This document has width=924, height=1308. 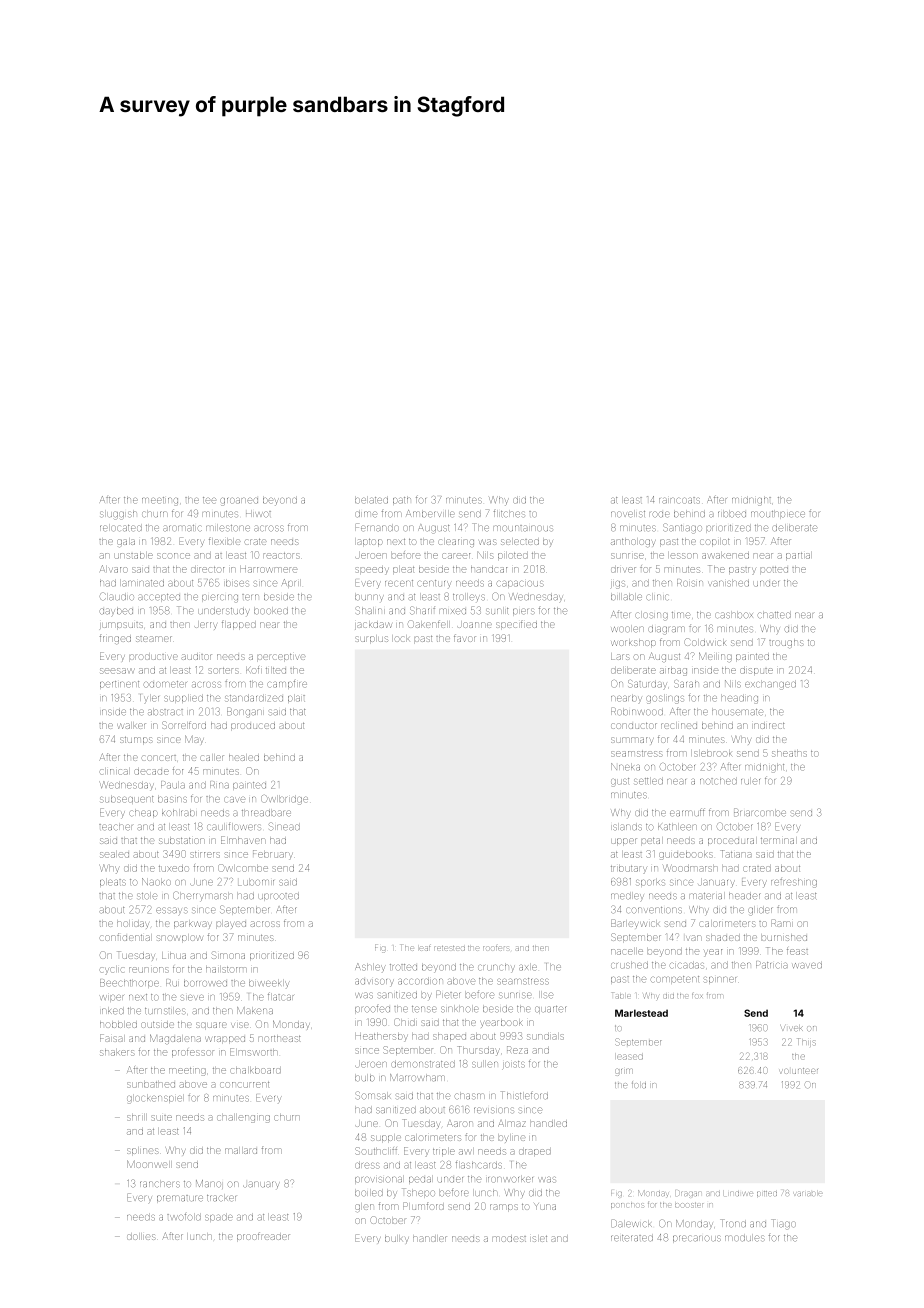 What do you see at coordinates (424, 948) in the document?
I see `leaf` at bounding box center [424, 948].
